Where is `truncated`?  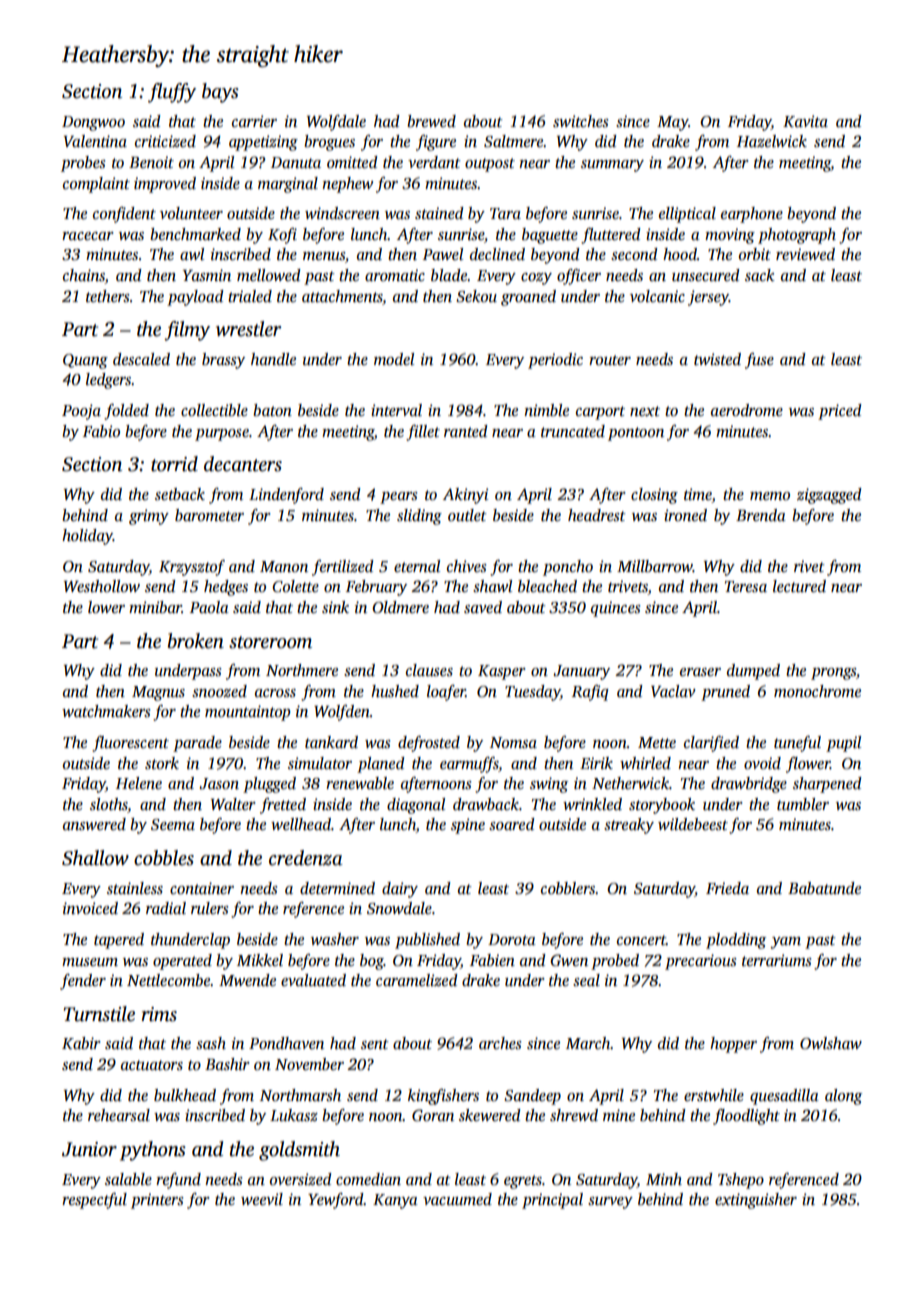
truncated is located at coordinates (573, 431).
